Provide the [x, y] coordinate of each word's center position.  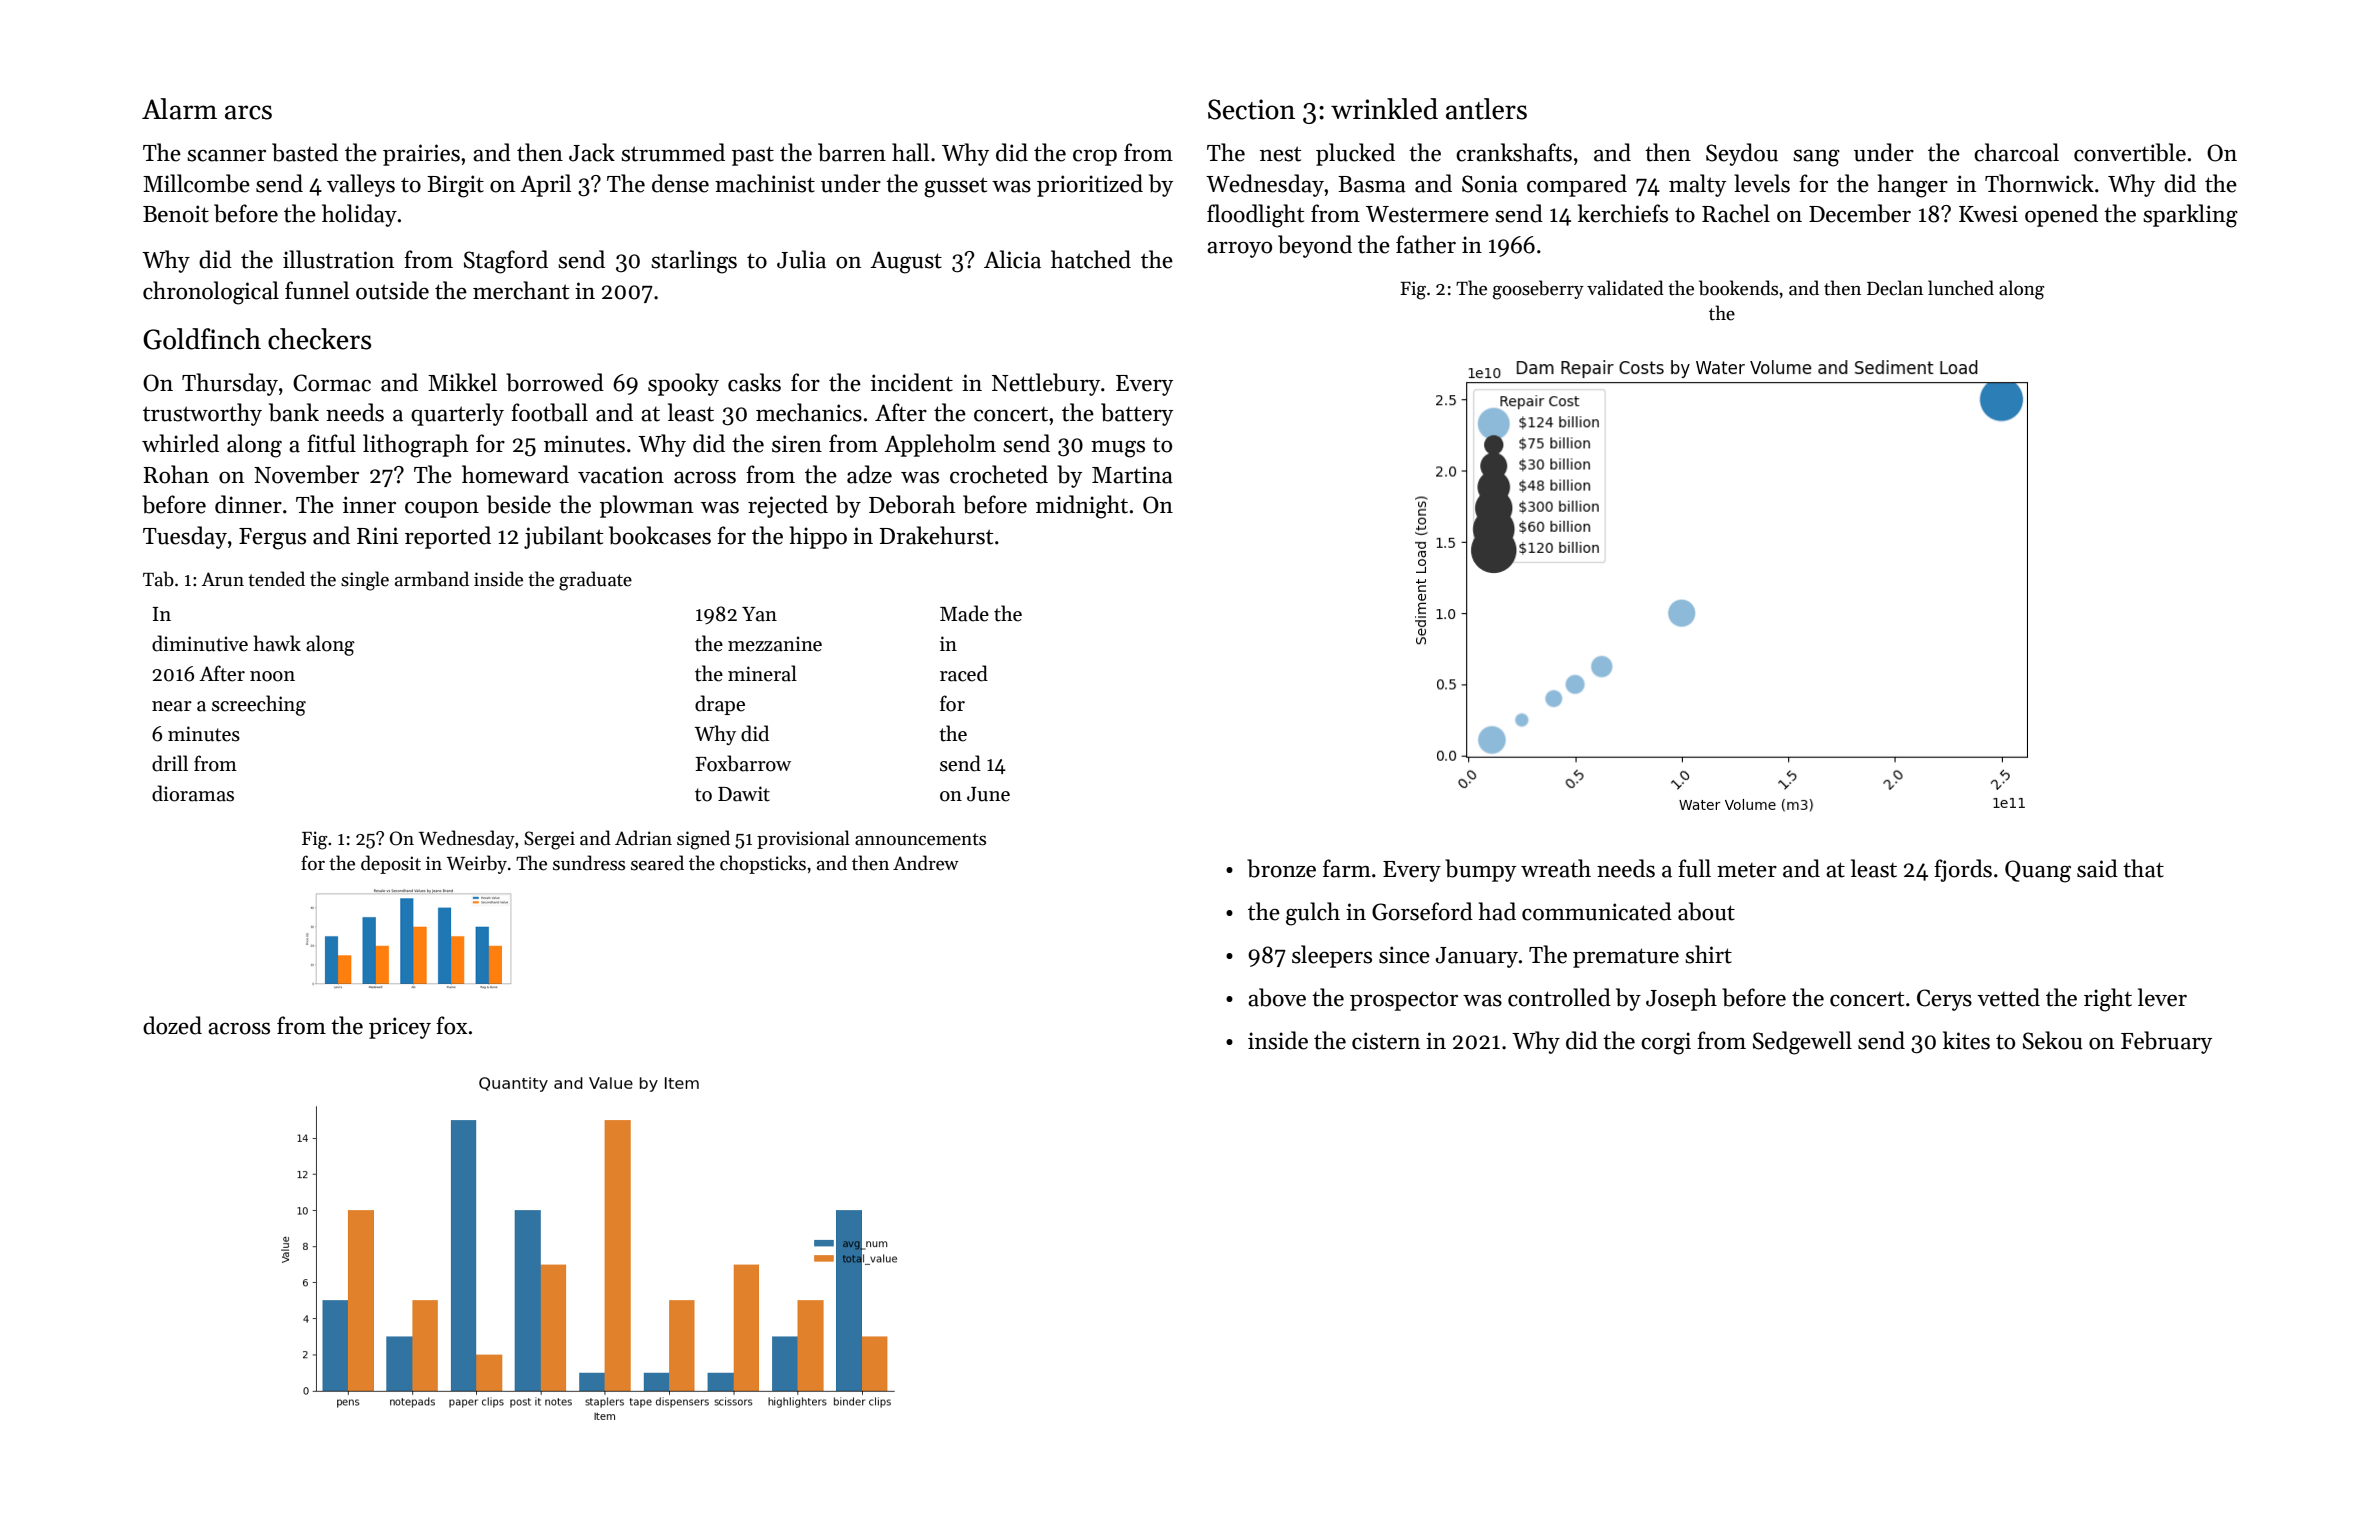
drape [720, 705]
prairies [421, 155]
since [1404, 955]
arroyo [1239, 249]
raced [964, 673]
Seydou [1742, 154]
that [2143, 868]
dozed [172, 1025]
